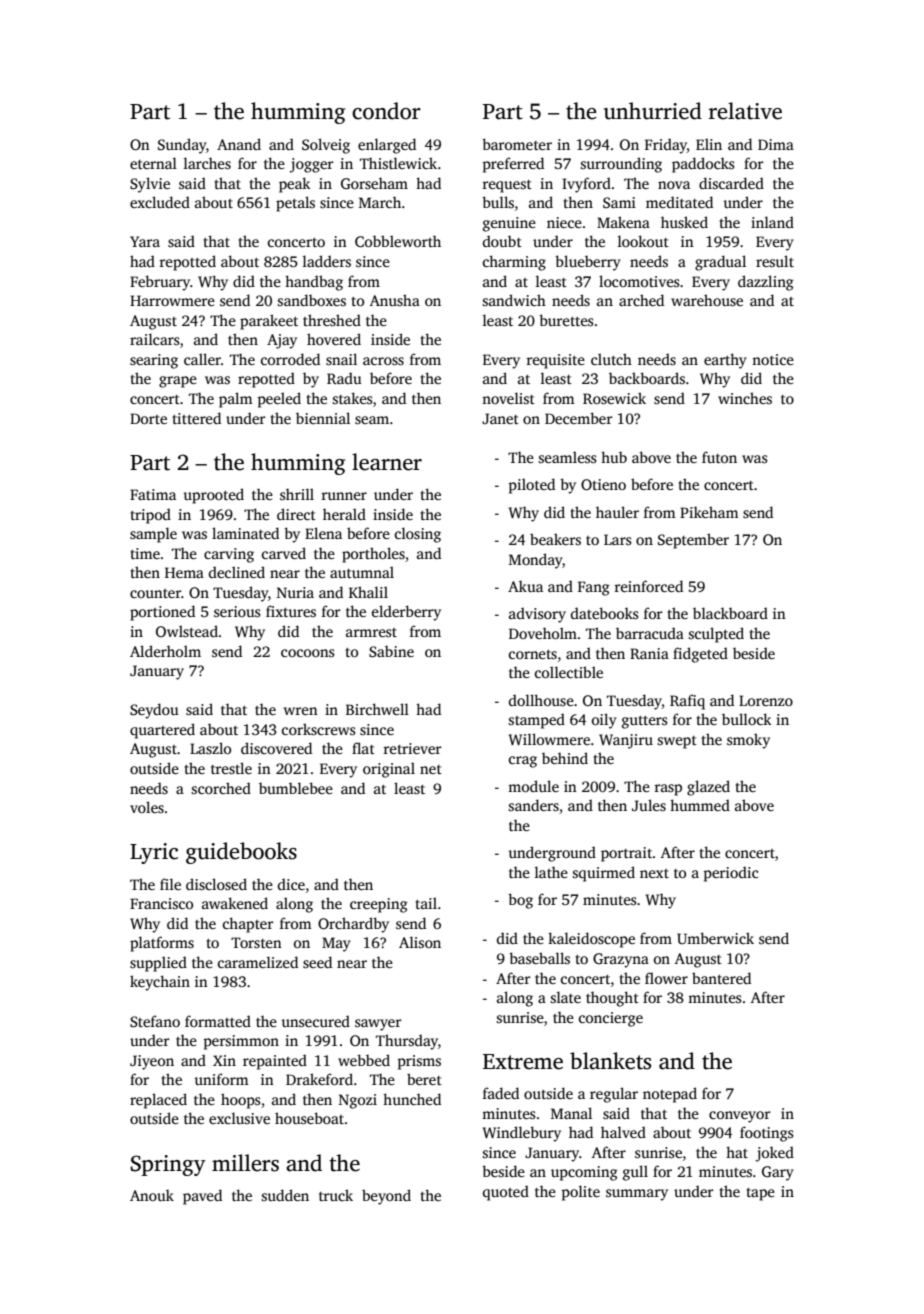 This image has width=924, height=1314. I want to click on February, so click(160, 283).
